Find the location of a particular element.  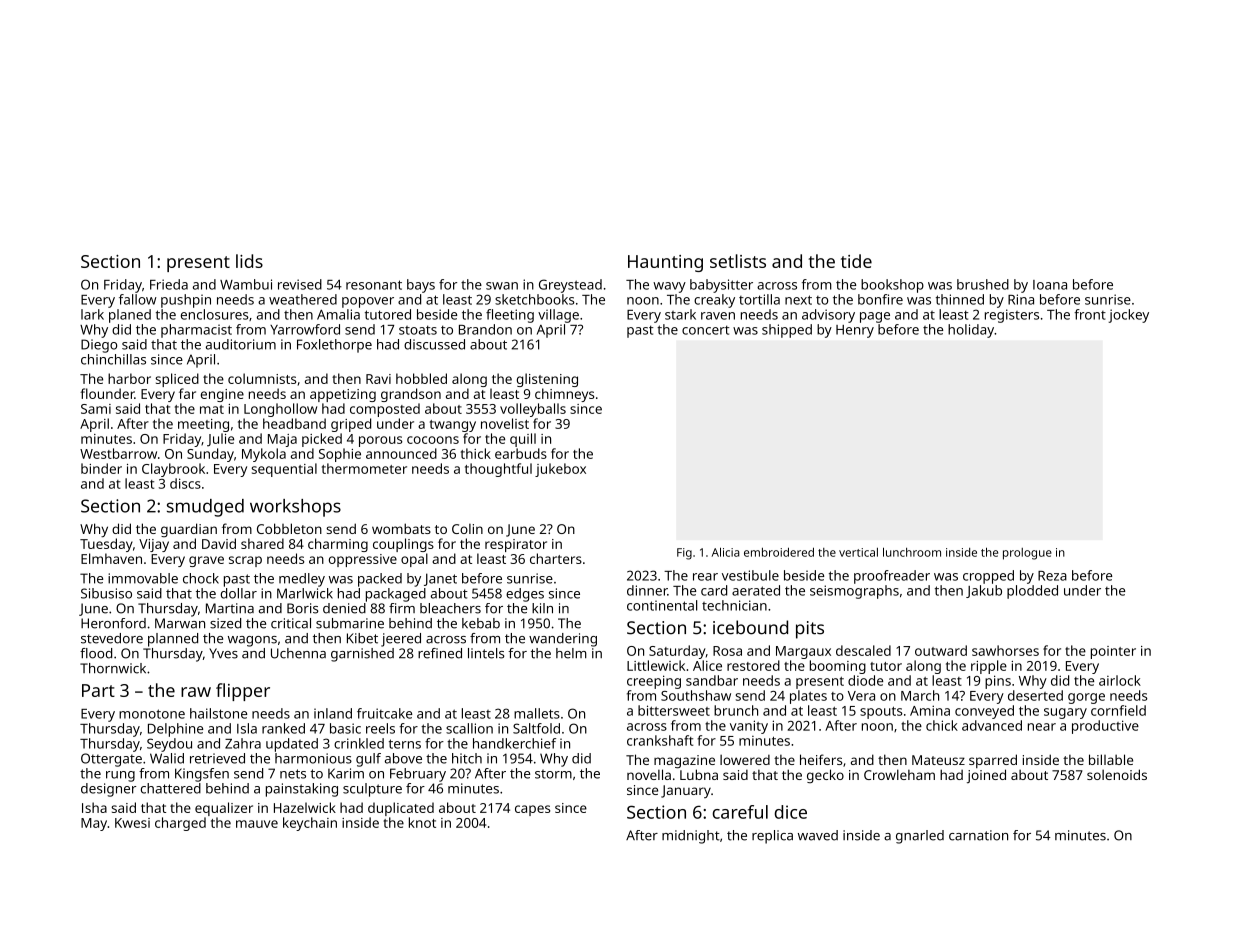

immovable is located at coordinates (143, 578).
